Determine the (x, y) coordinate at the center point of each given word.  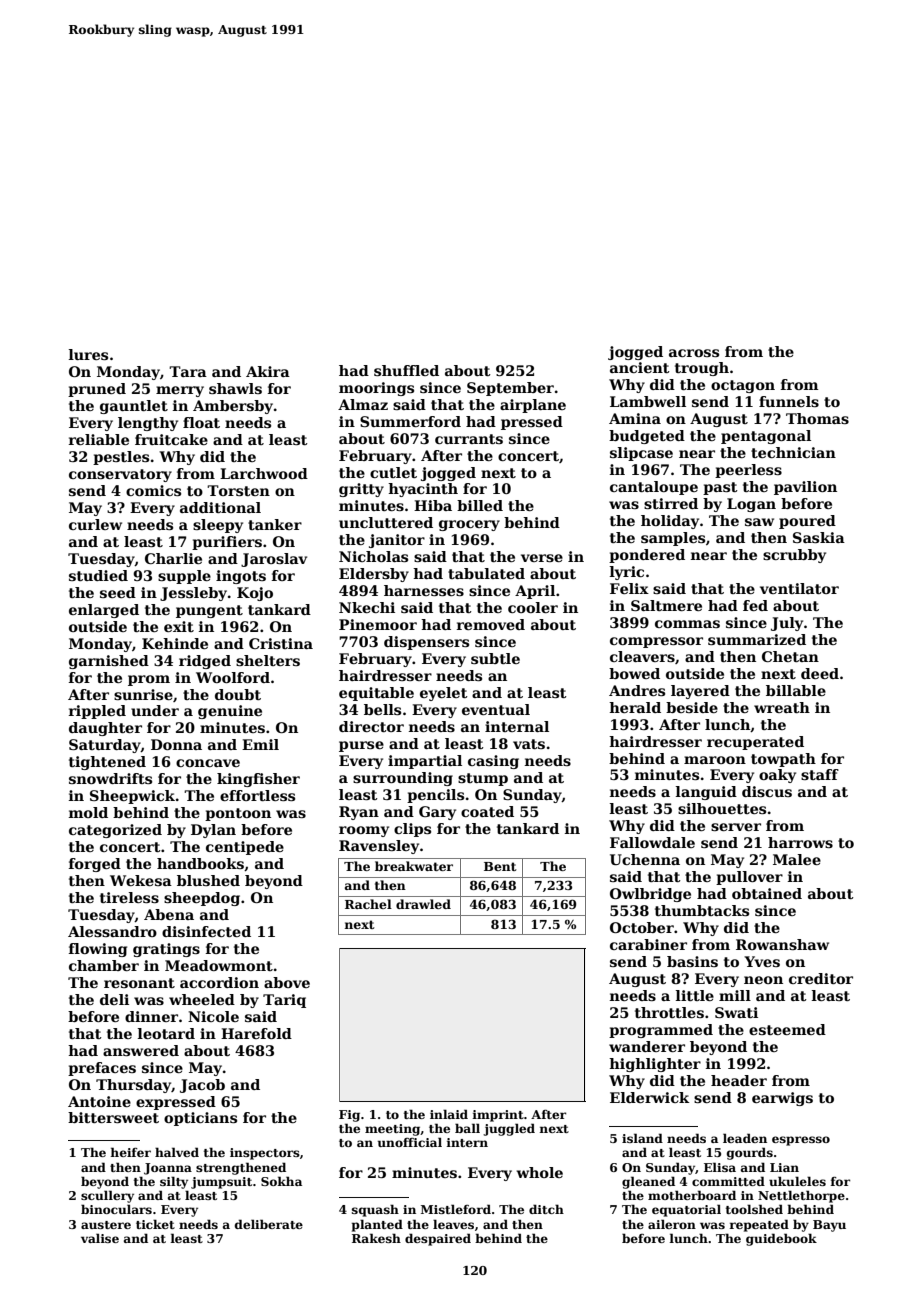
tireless (129, 897)
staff (820, 774)
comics (153, 490)
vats (529, 744)
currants (469, 439)
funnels (789, 401)
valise (100, 1238)
